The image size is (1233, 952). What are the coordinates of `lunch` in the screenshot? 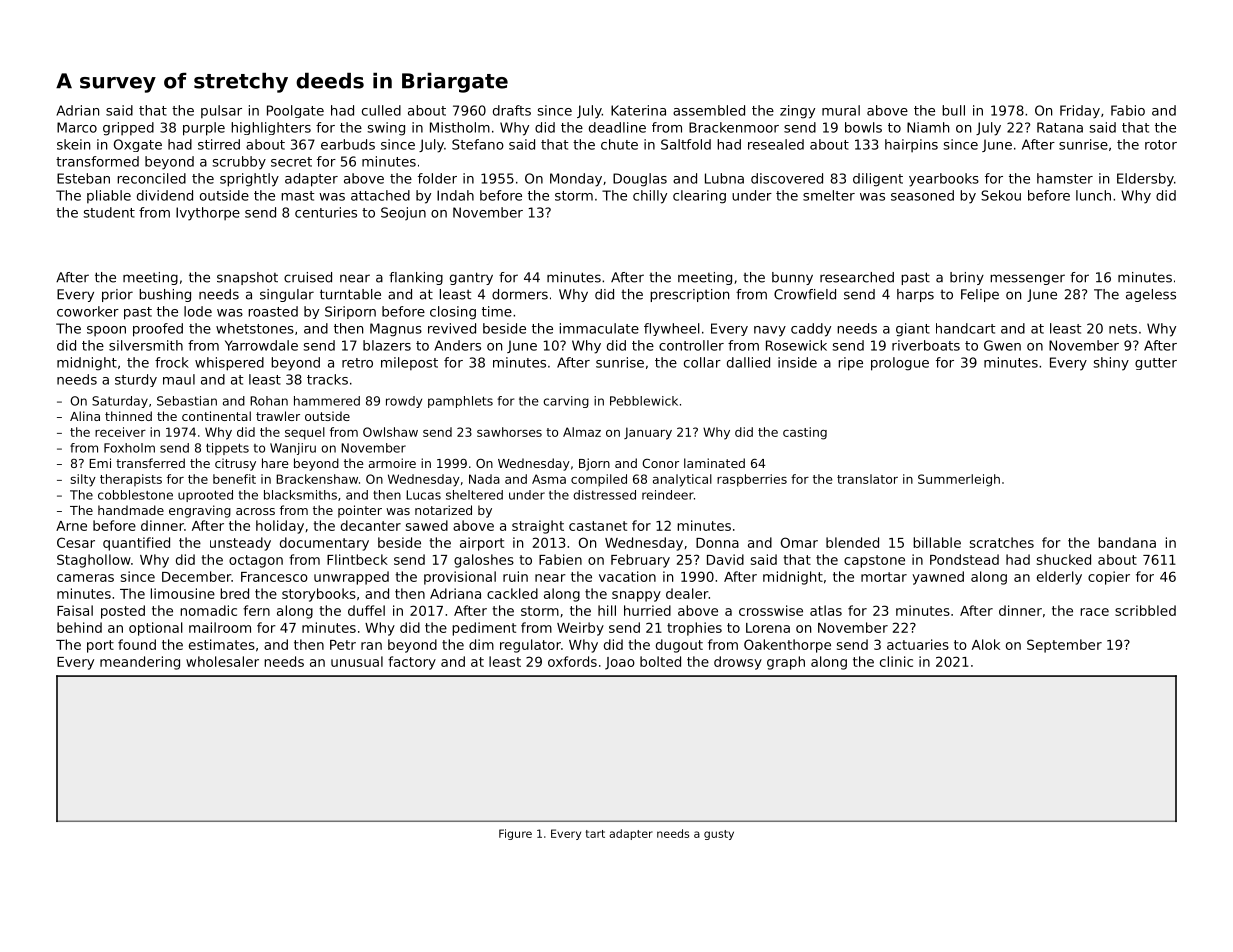 It's located at (1093, 195).
